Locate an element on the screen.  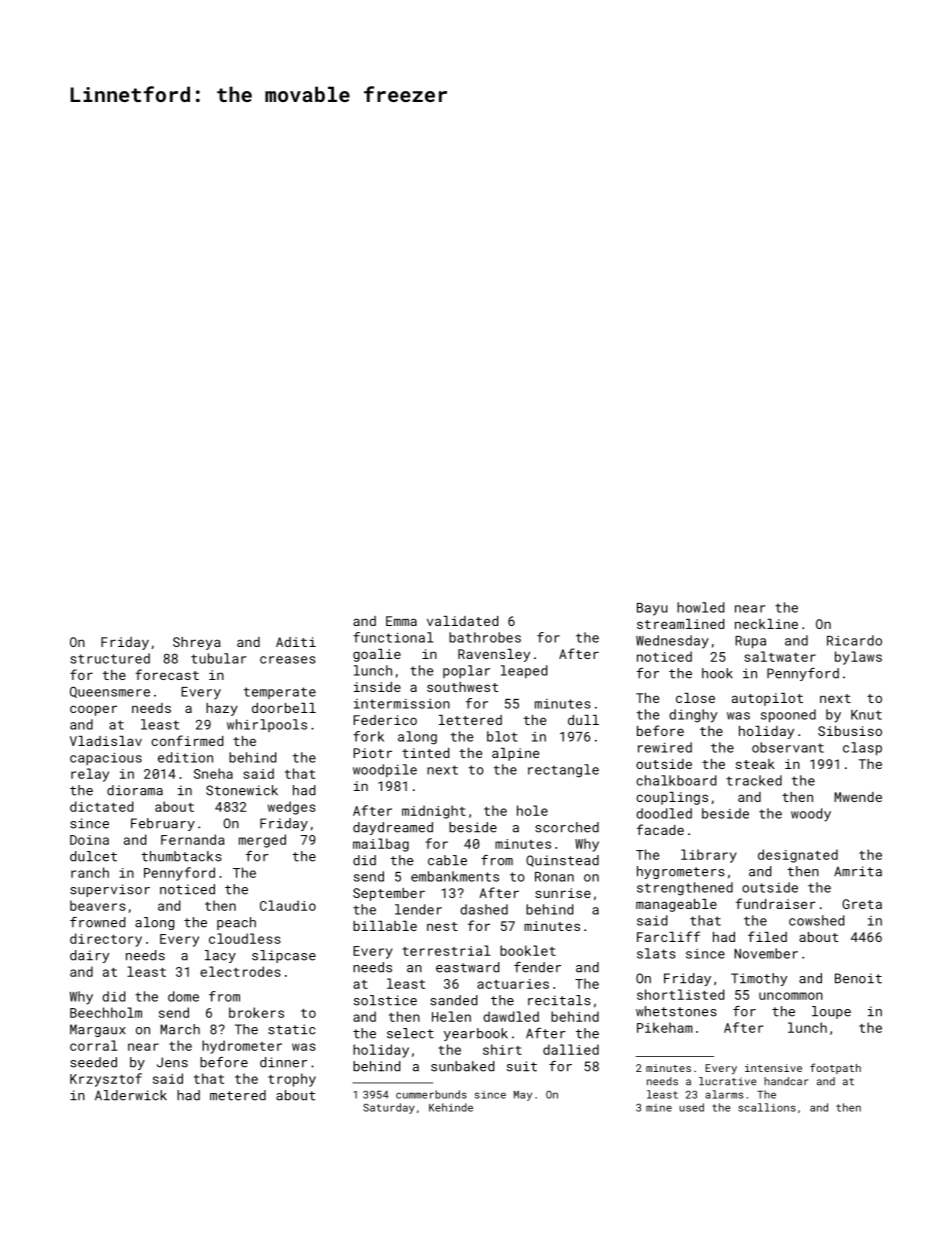
Bayu is located at coordinates (652, 609).
